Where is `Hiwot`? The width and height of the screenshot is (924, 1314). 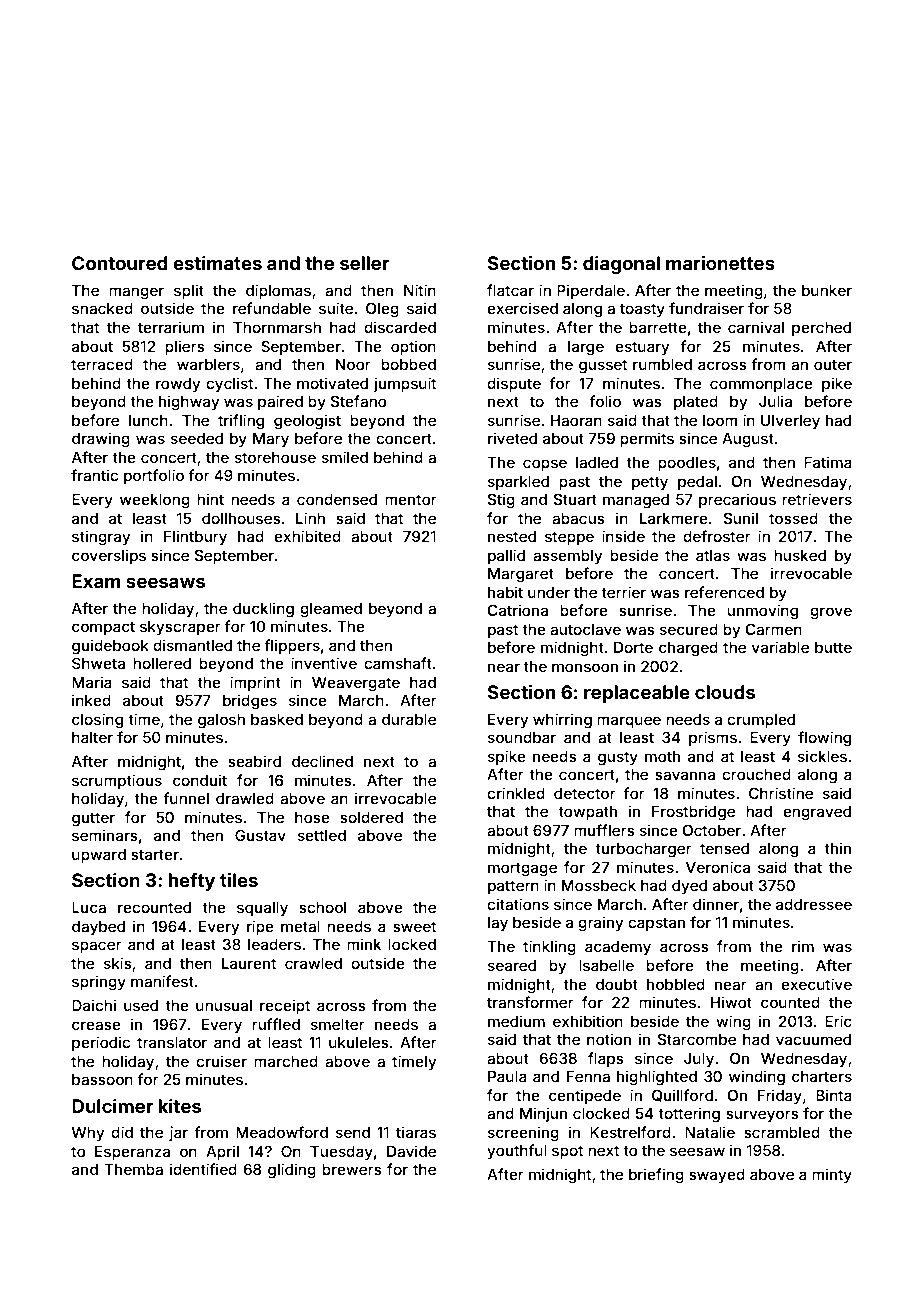
Hiwot is located at coordinates (731, 1002).
